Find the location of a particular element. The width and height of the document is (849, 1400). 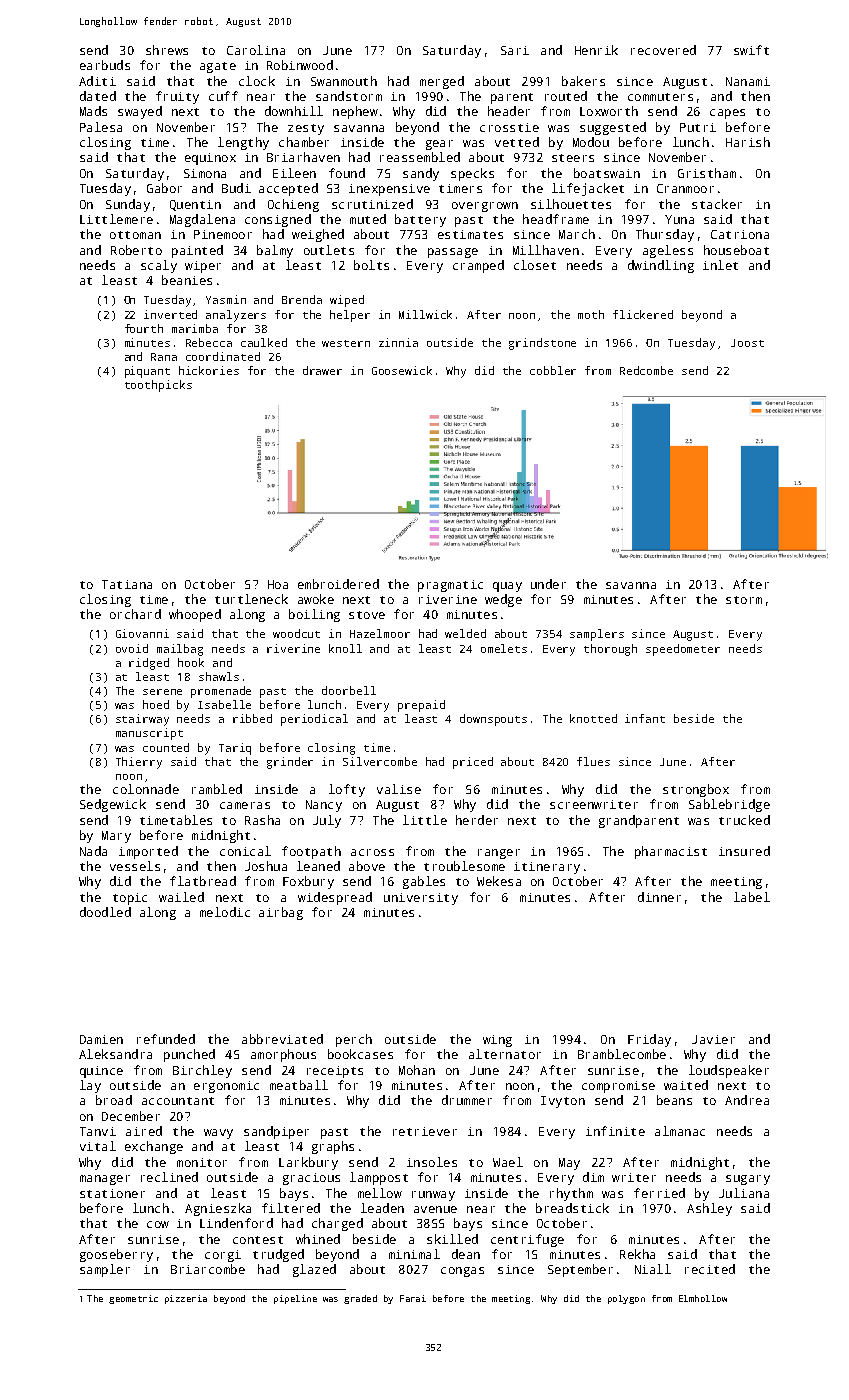

Catriona is located at coordinates (740, 234).
